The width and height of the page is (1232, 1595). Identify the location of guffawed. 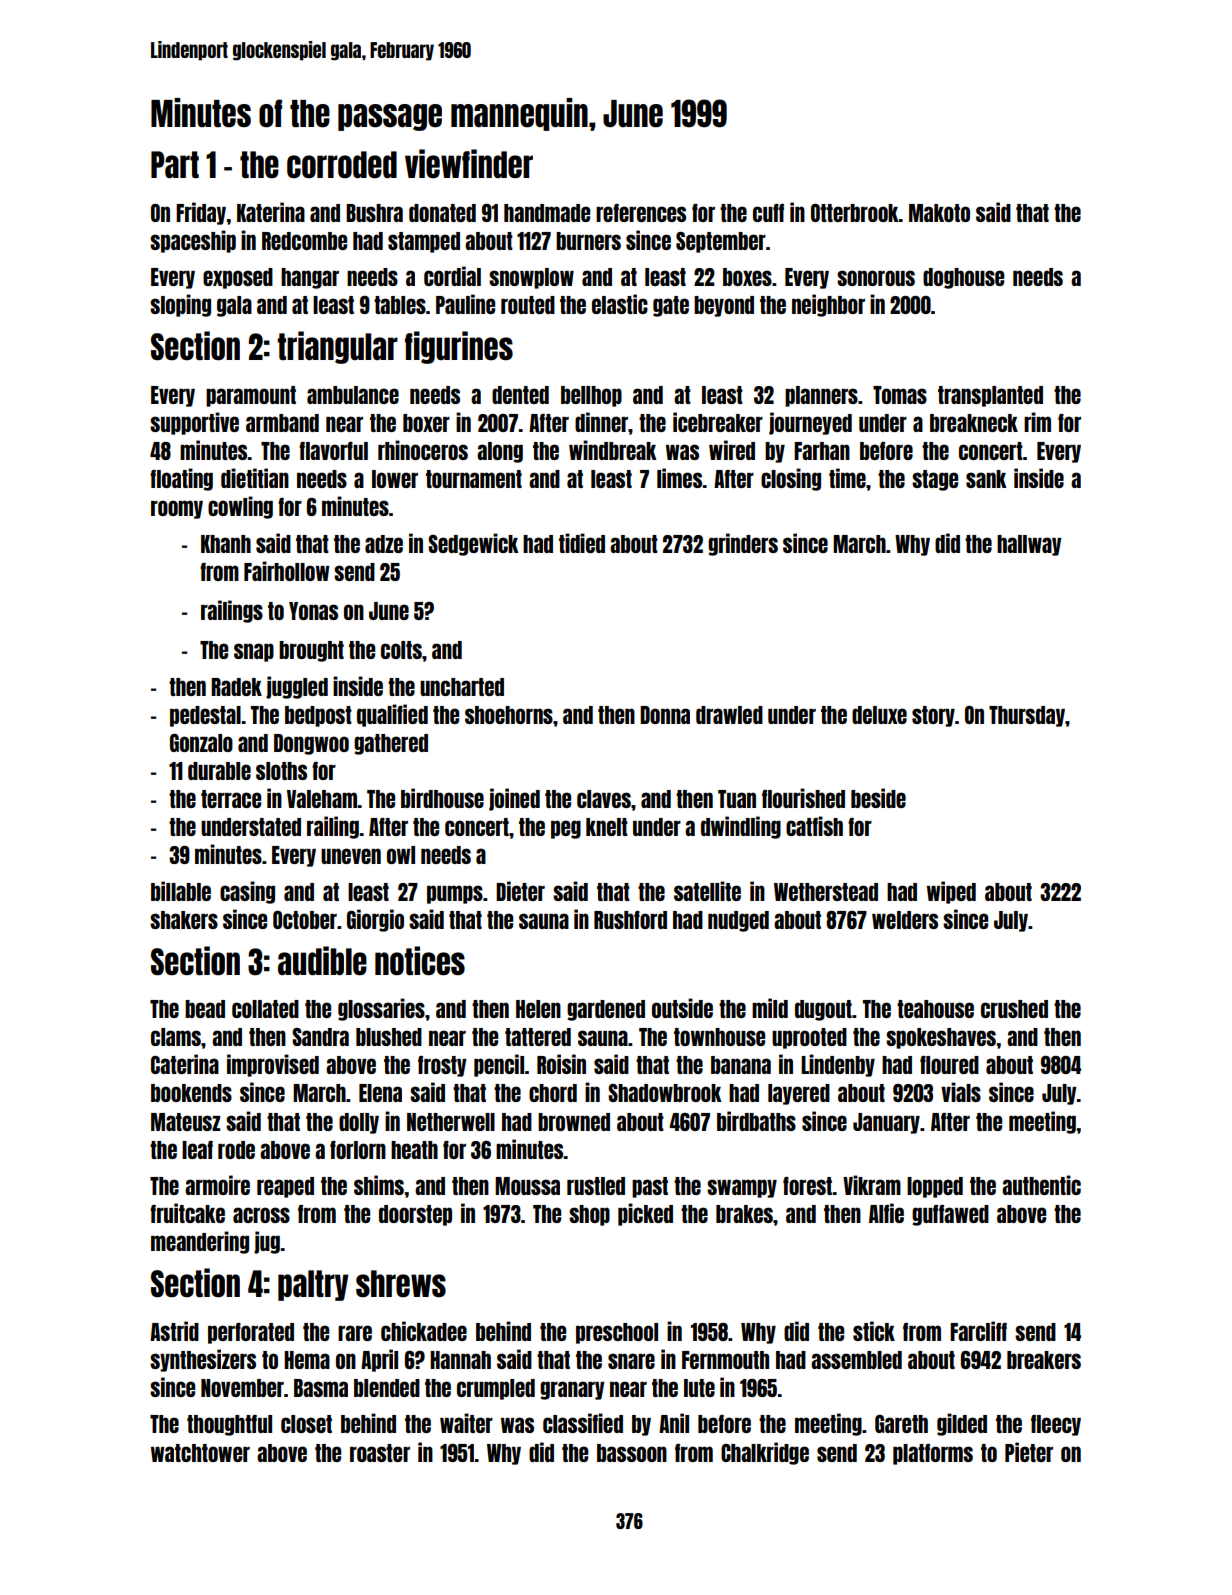
(950, 1215).
